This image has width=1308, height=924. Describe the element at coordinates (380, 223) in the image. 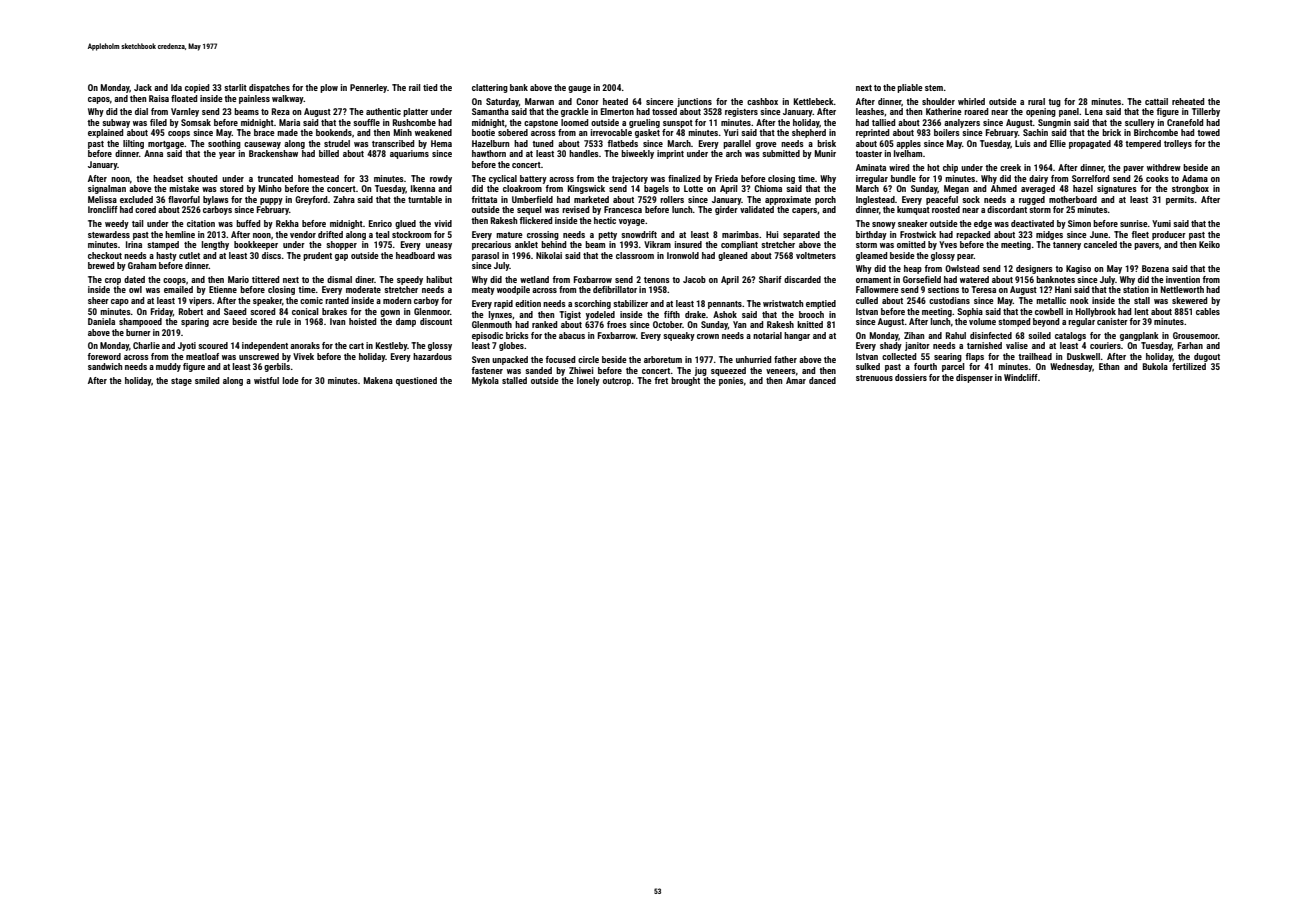

I see `Enrico` at that location.
